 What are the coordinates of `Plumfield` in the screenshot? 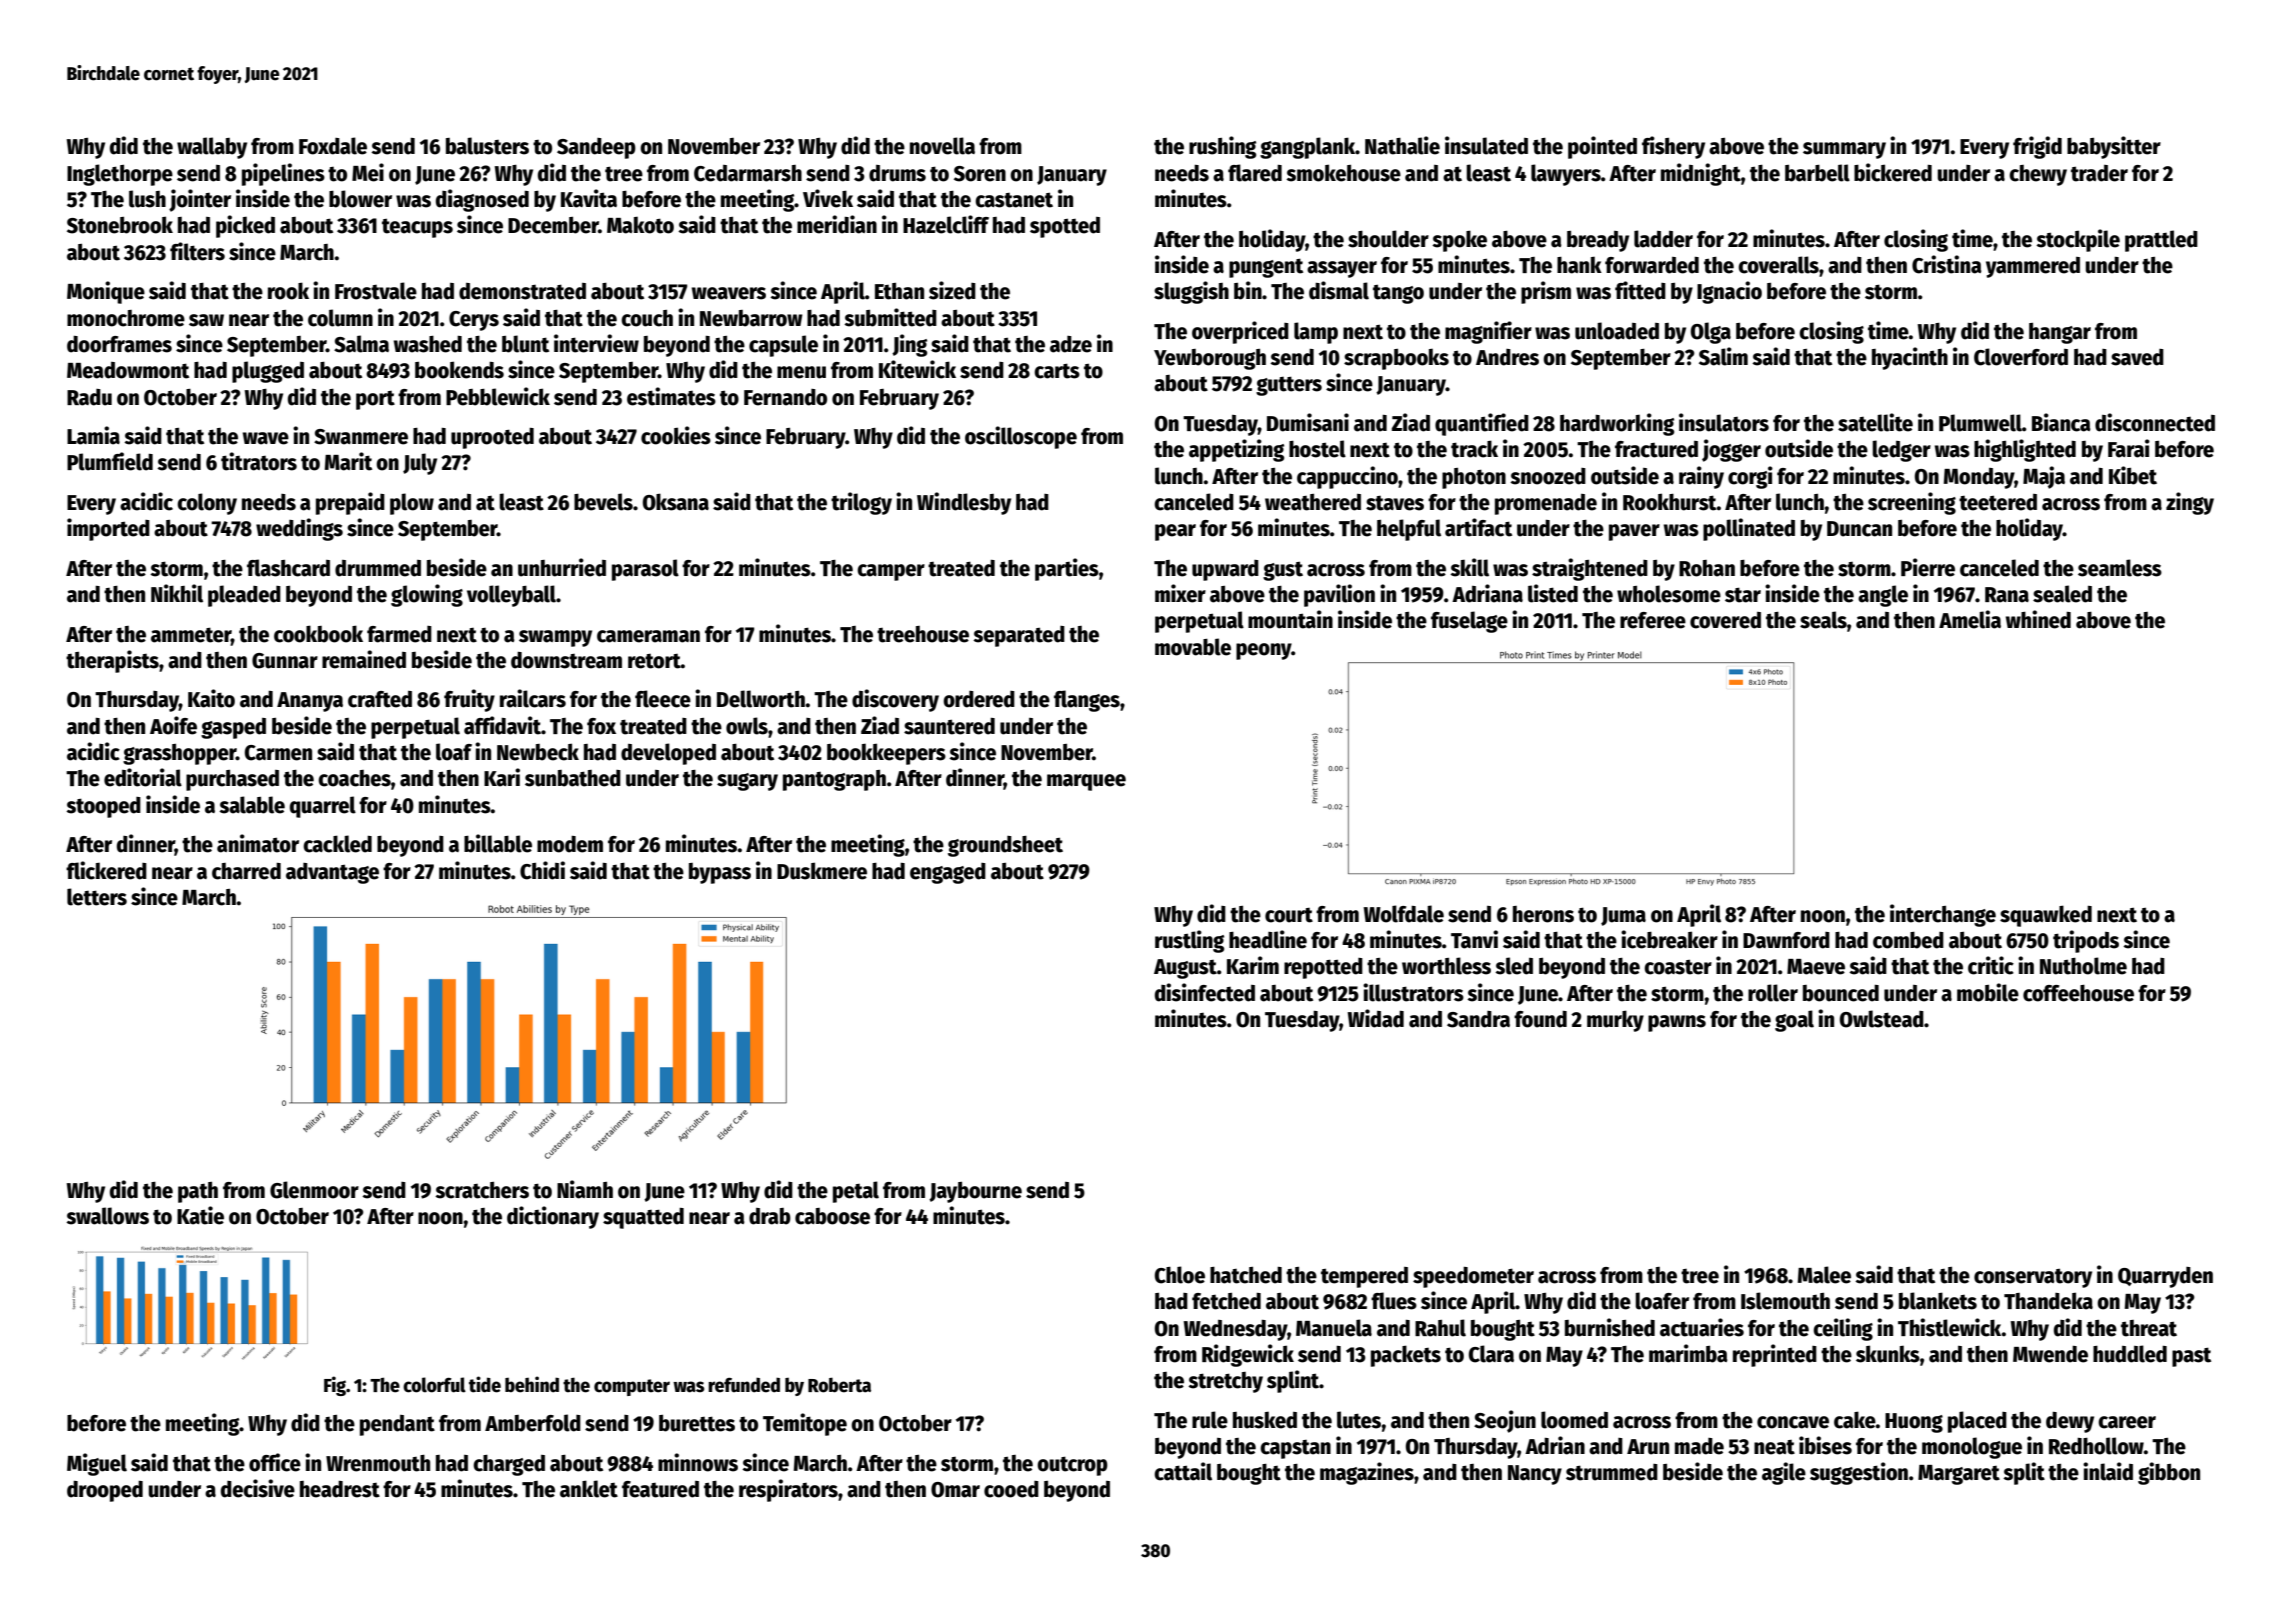 It's located at (110, 461).
